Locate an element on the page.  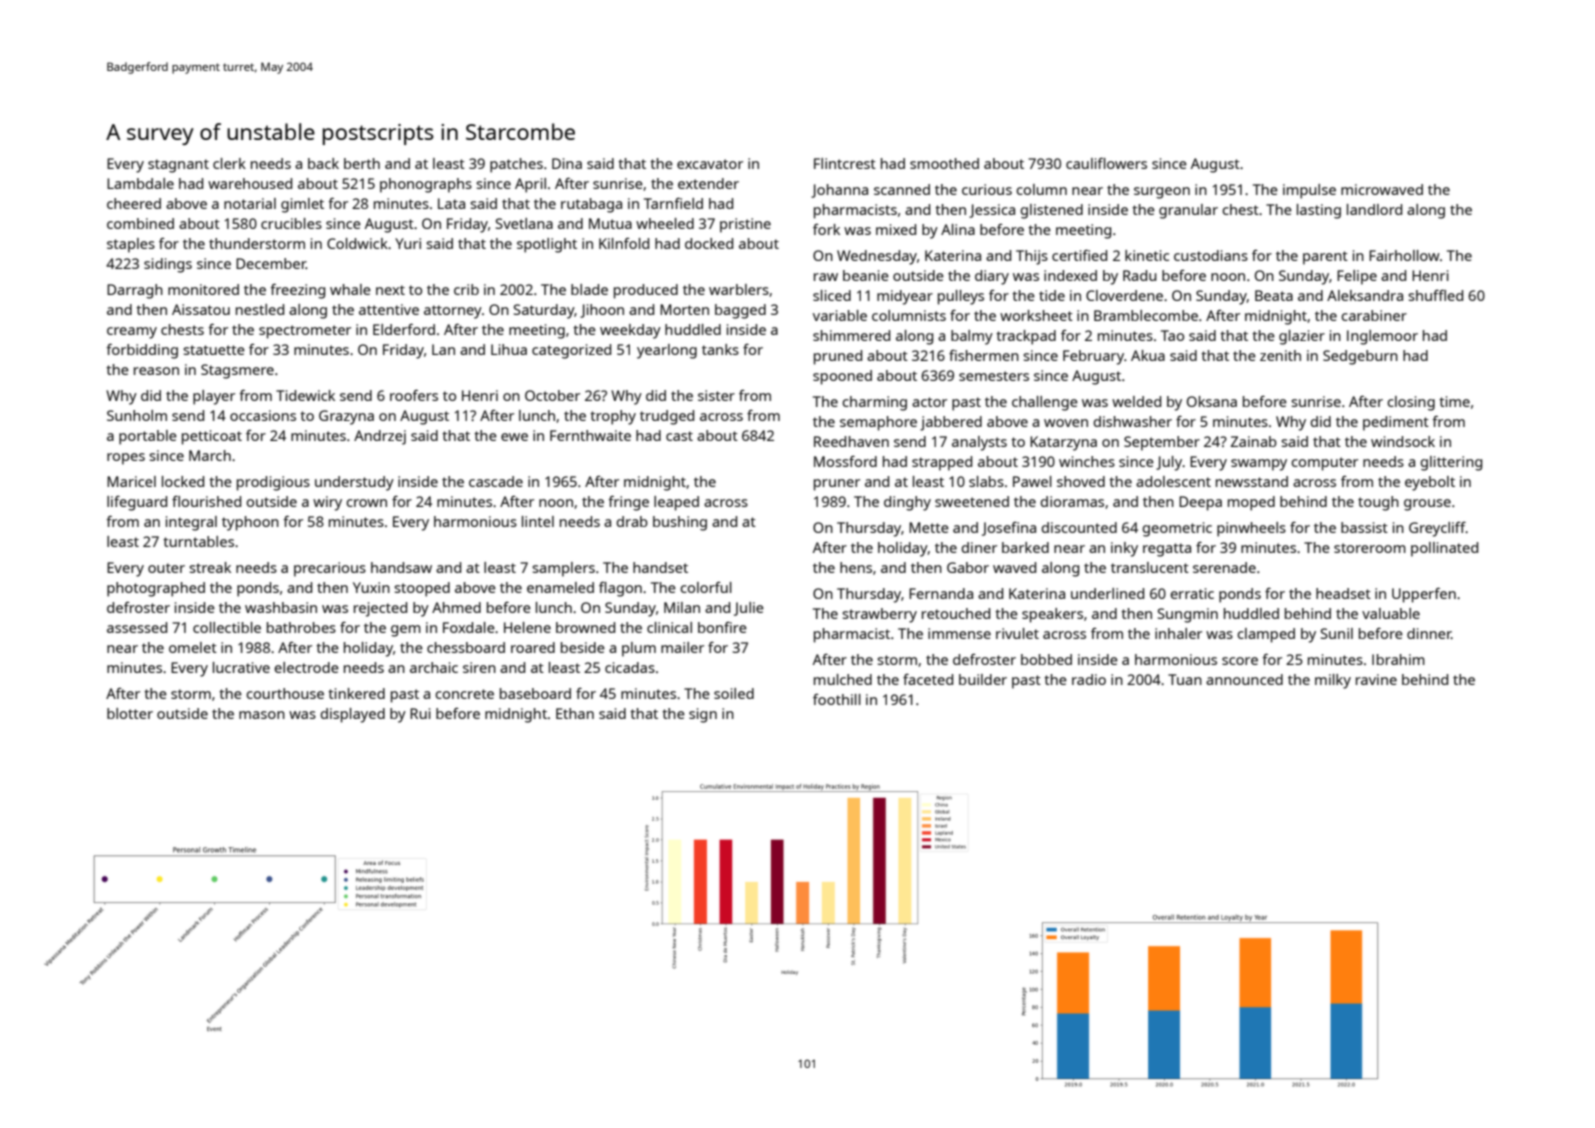
roofers is located at coordinates (414, 395).
